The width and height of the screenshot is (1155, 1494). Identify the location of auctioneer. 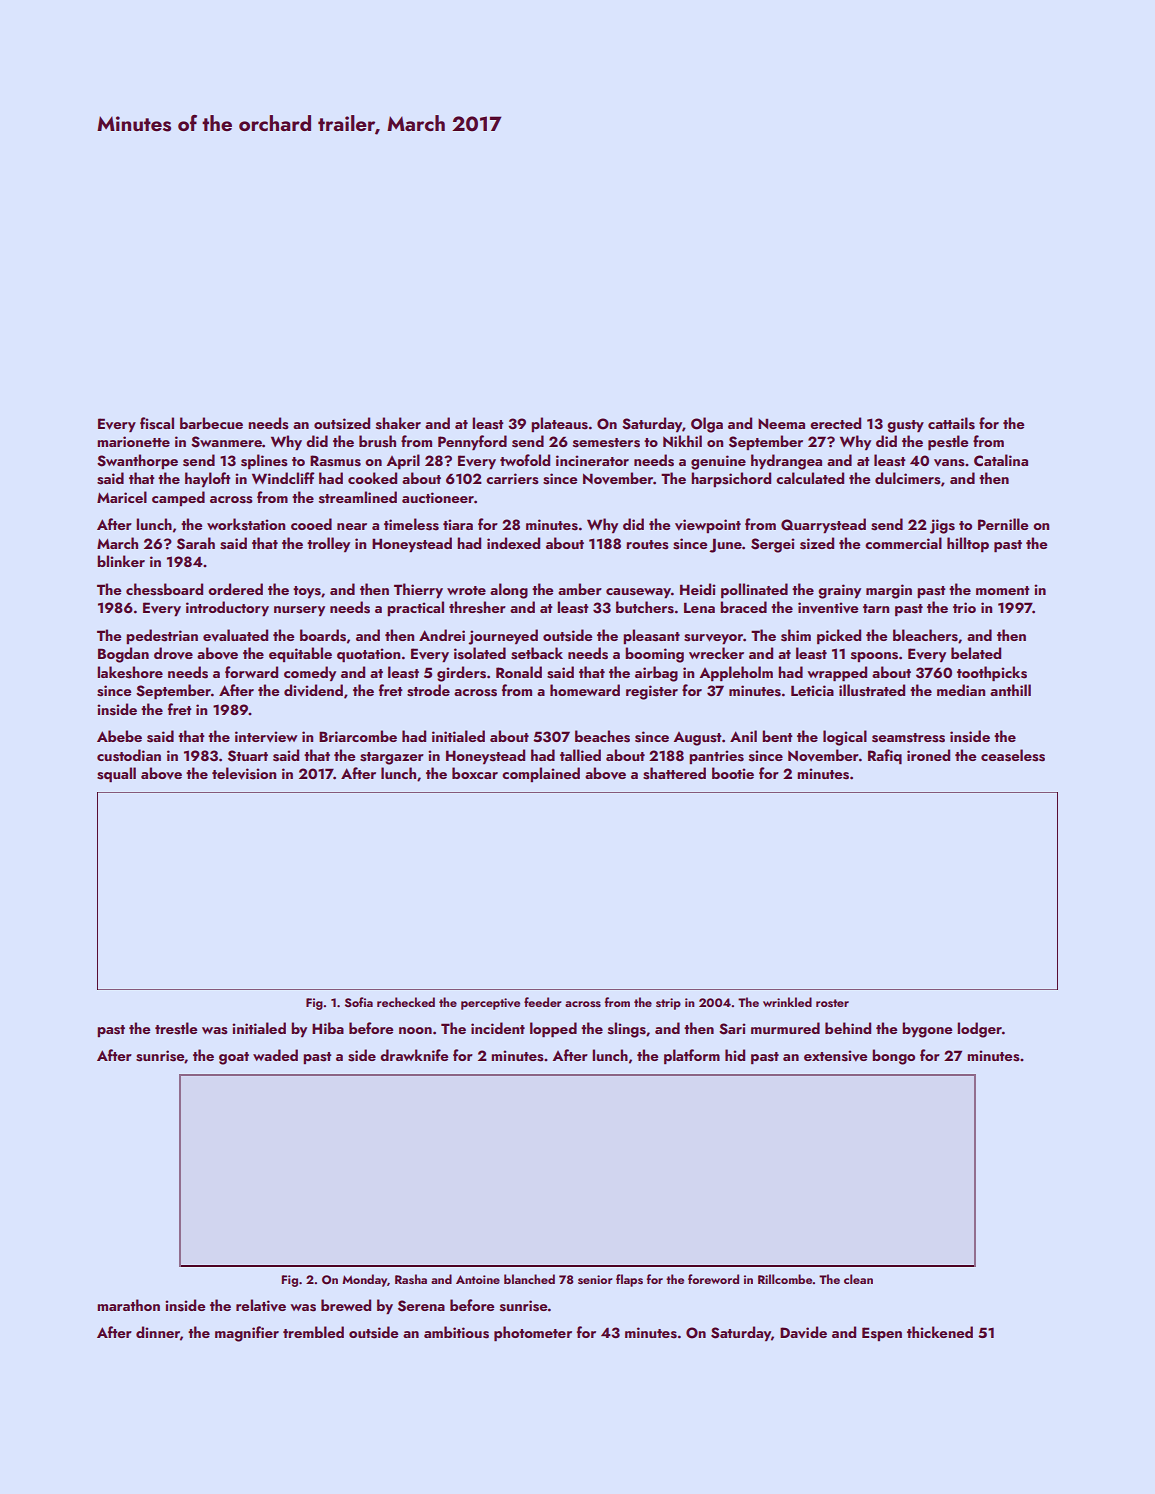
(438, 497).
